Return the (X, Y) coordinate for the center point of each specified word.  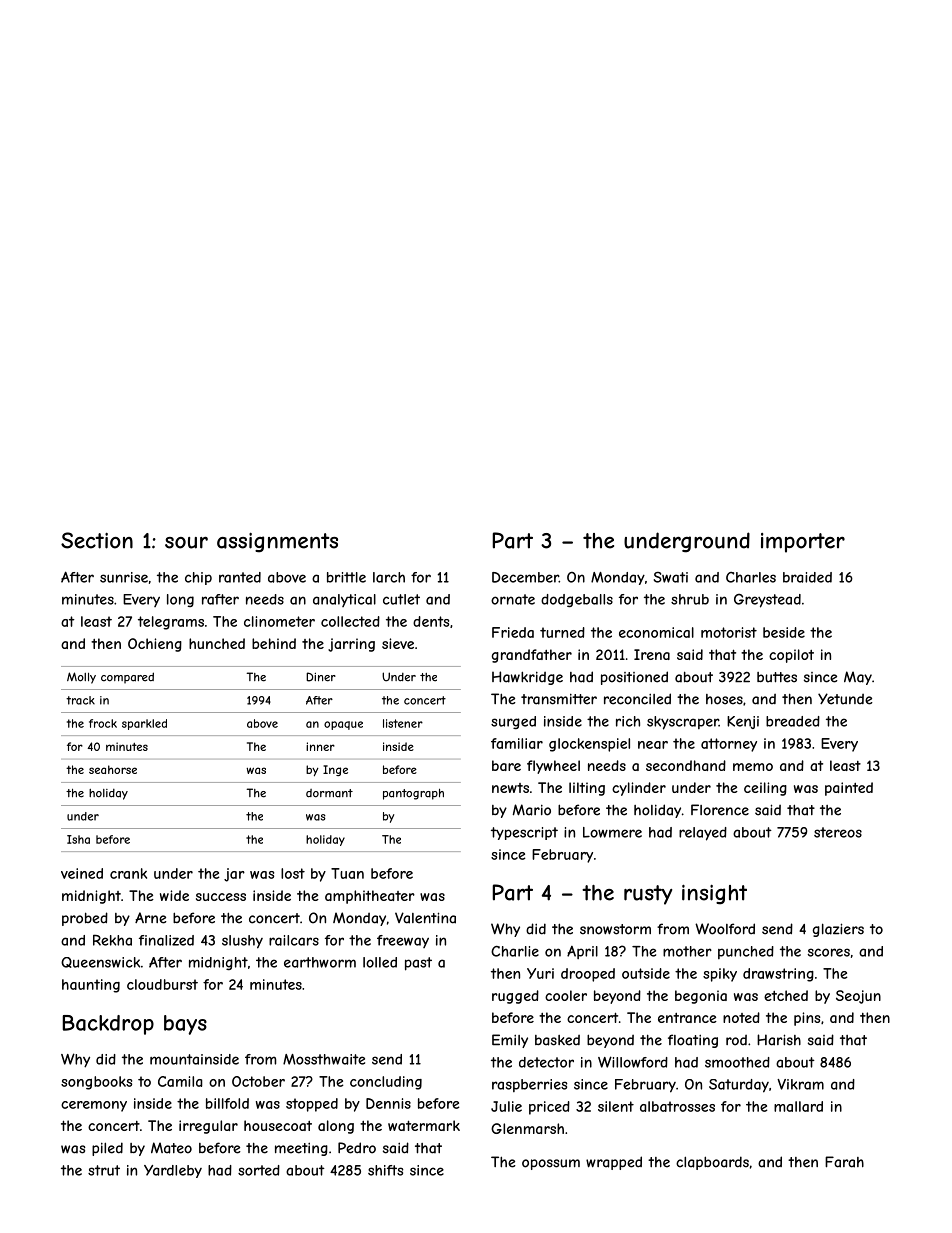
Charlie (515, 951)
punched (746, 952)
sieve (398, 643)
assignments (277, 543)
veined (82, 873)
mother (687, 951)
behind (274, 643)
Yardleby (173, 1171)
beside (784, 632)
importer (803, 543)
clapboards (712, 1163)
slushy (242, 942)
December (525, 577)
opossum (551, 1164)
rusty (648, 895)
